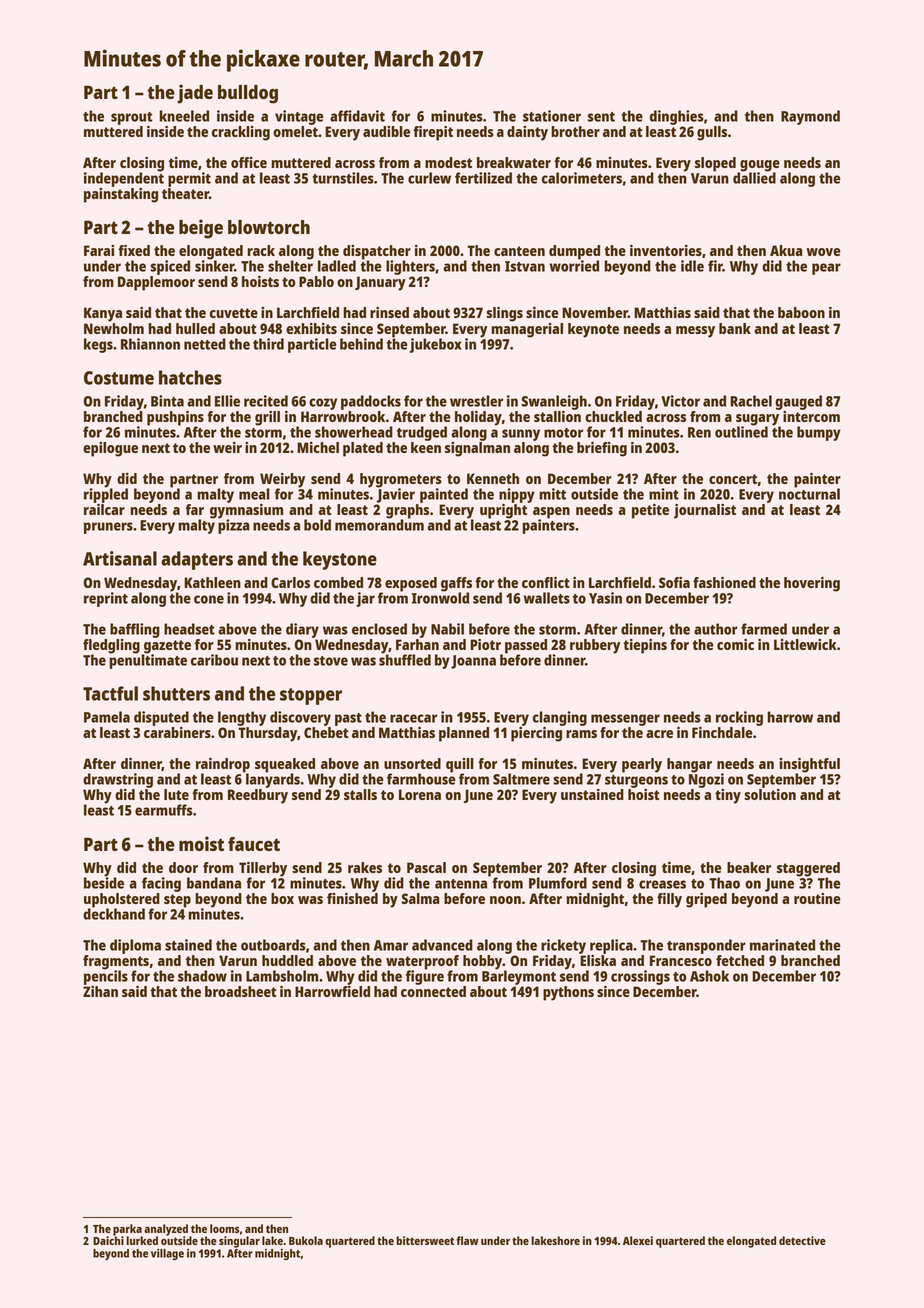  I want to click on Amar, so click(391, 945).
